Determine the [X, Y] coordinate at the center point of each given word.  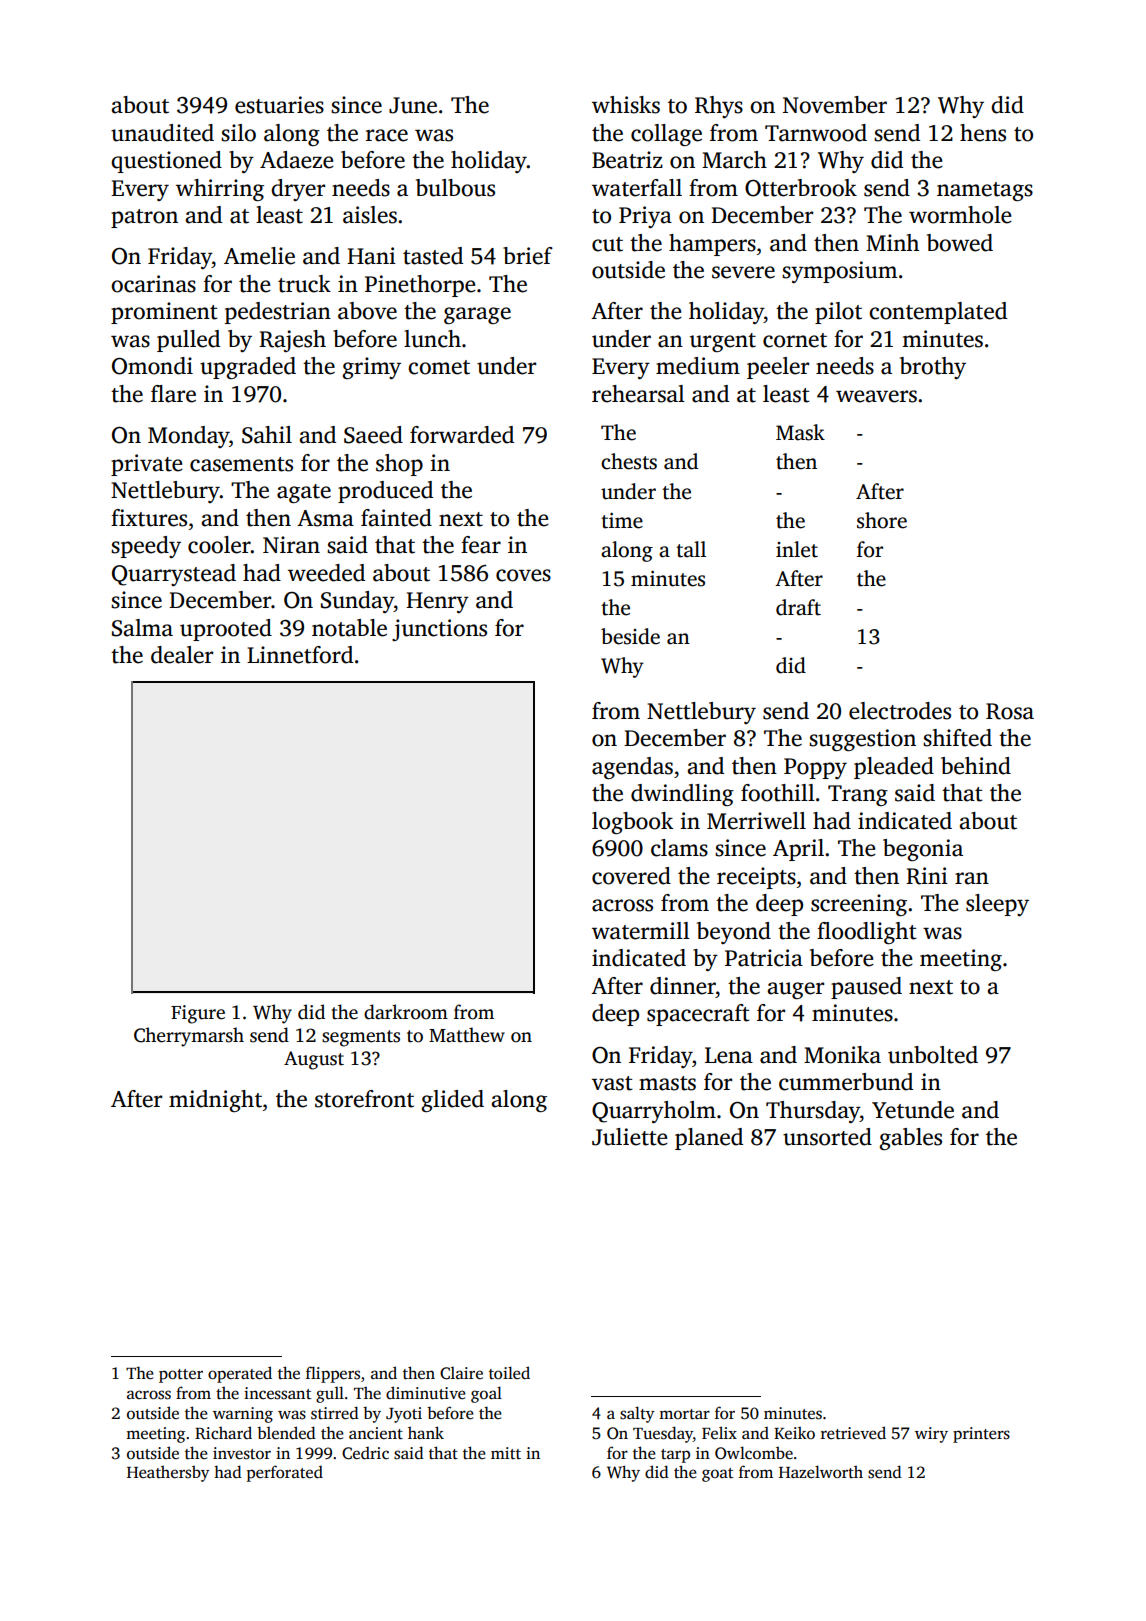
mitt [506, 1453]
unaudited [162, 133]
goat [717, 1475]
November [835, 105]
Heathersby [168, 1473]
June [413, 105]
